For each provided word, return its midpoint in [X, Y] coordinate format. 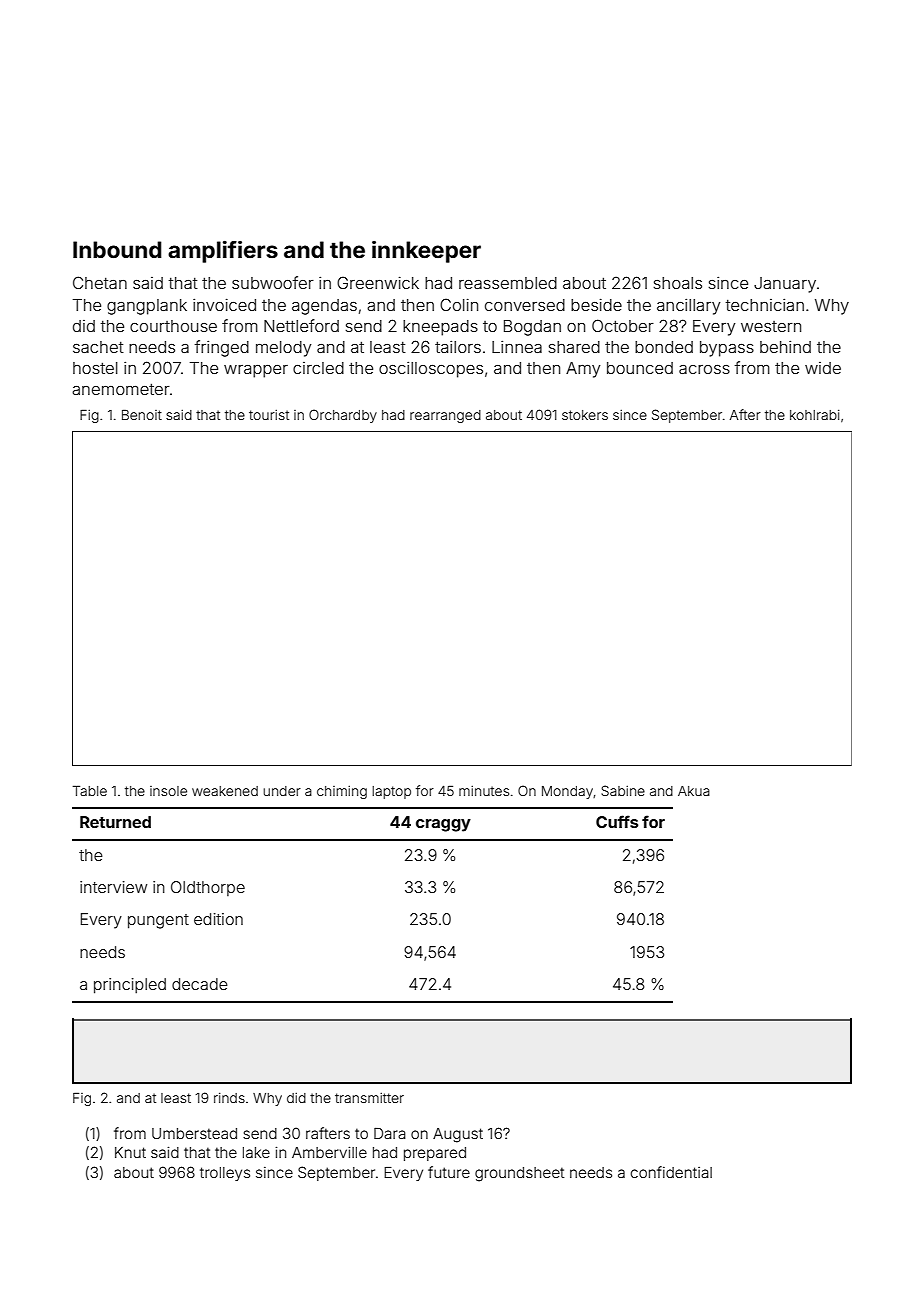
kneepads [440, 328]
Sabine [623, 790]
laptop [391, 792]
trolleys [225, 1174]
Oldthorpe [208, 888]
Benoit [142, 415]
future [449, 1172]
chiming [342, 792]
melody [283, 349]
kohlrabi [815, 415]
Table [90, 791]
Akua [694, 791]
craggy [443, 825]
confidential [671, 1172]
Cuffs [617, 821]
